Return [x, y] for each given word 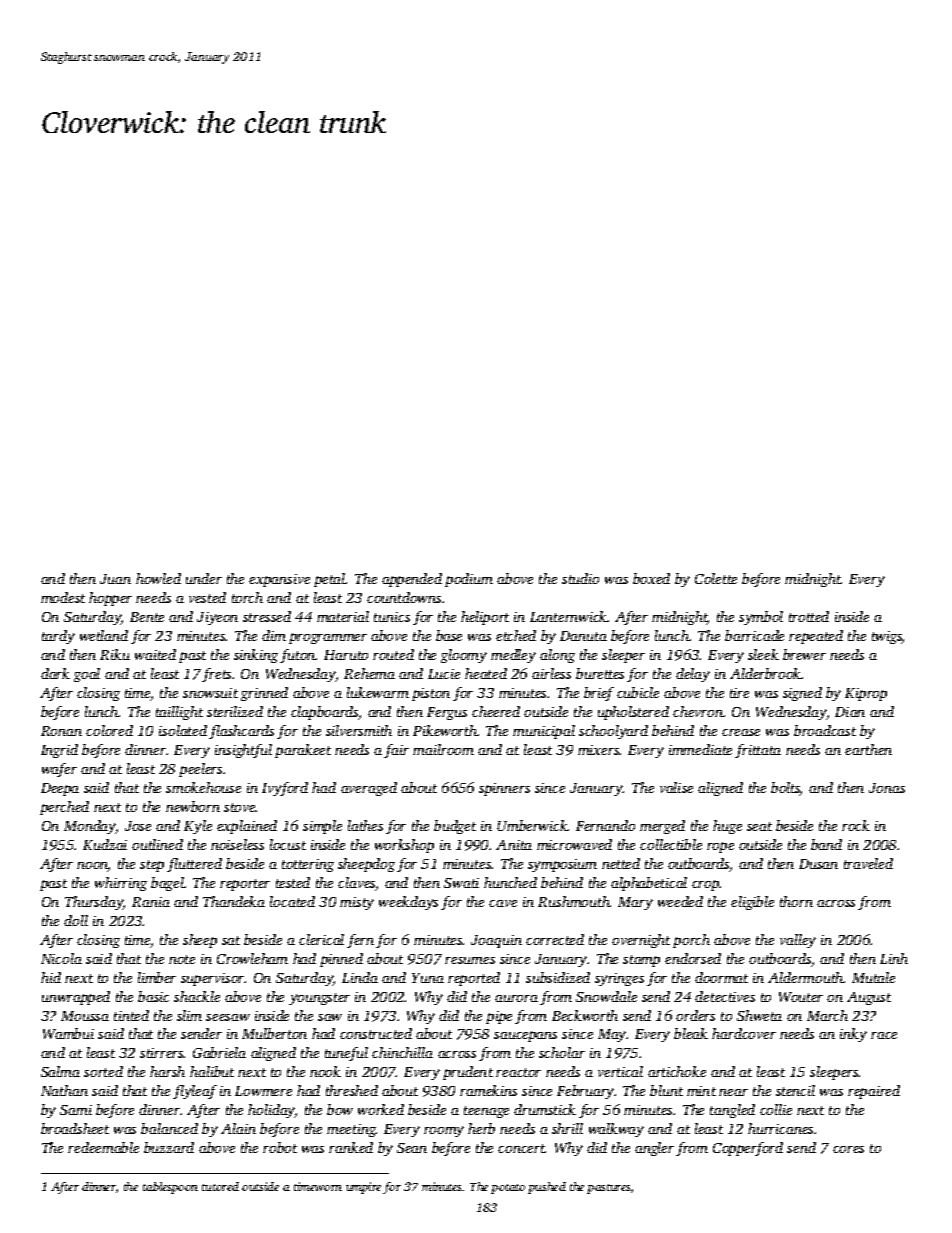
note [182, 959]
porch [691, 941]
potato [508, 1189]
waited [155, 654]
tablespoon [170, 1188]
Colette [716, 578]
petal [330, 580]
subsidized [558, 977]
